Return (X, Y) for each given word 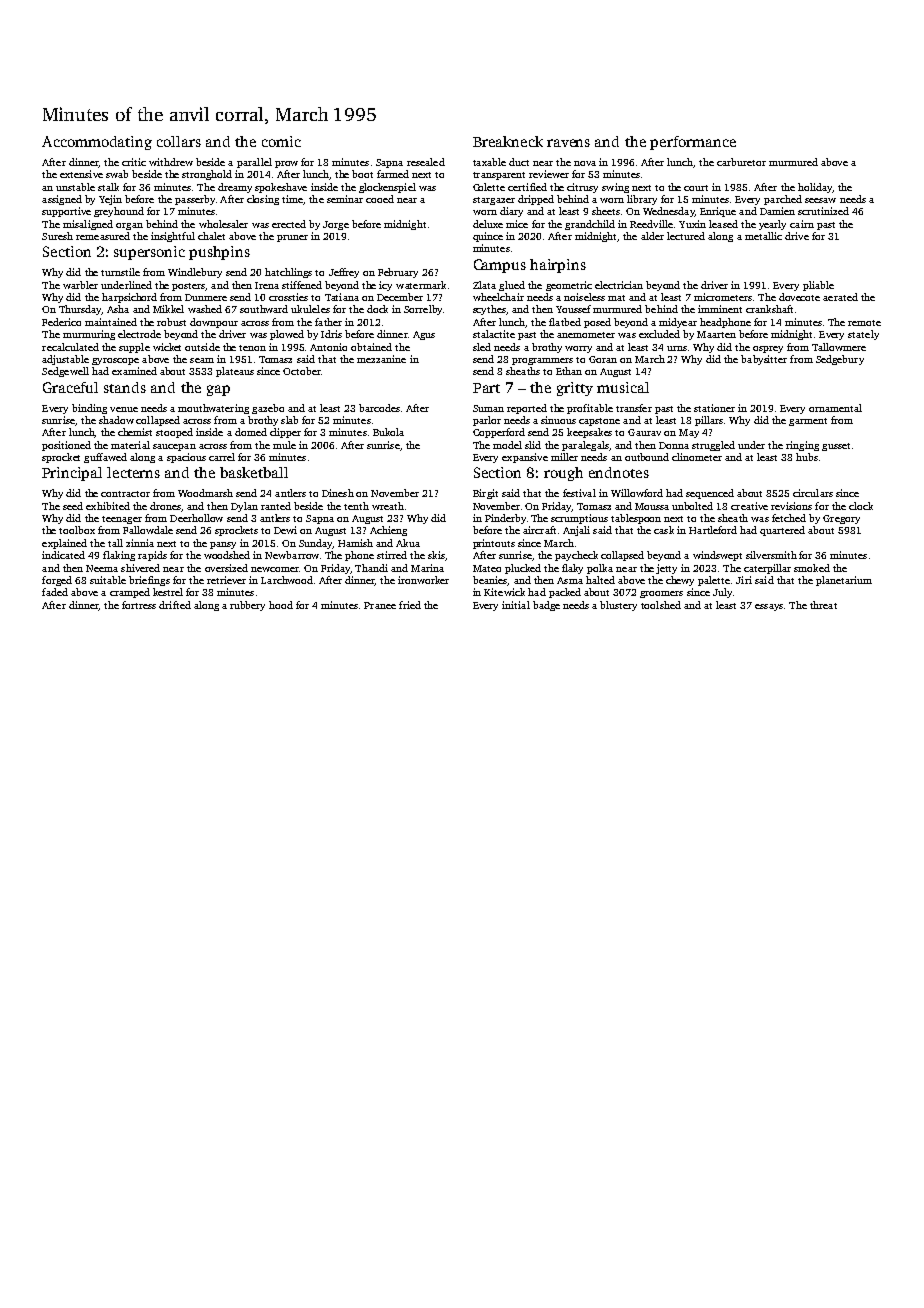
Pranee (380, 605)
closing (263, 200)
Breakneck (508, 141)
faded (55, 592)
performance (693, 143)
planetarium (844, 581)
